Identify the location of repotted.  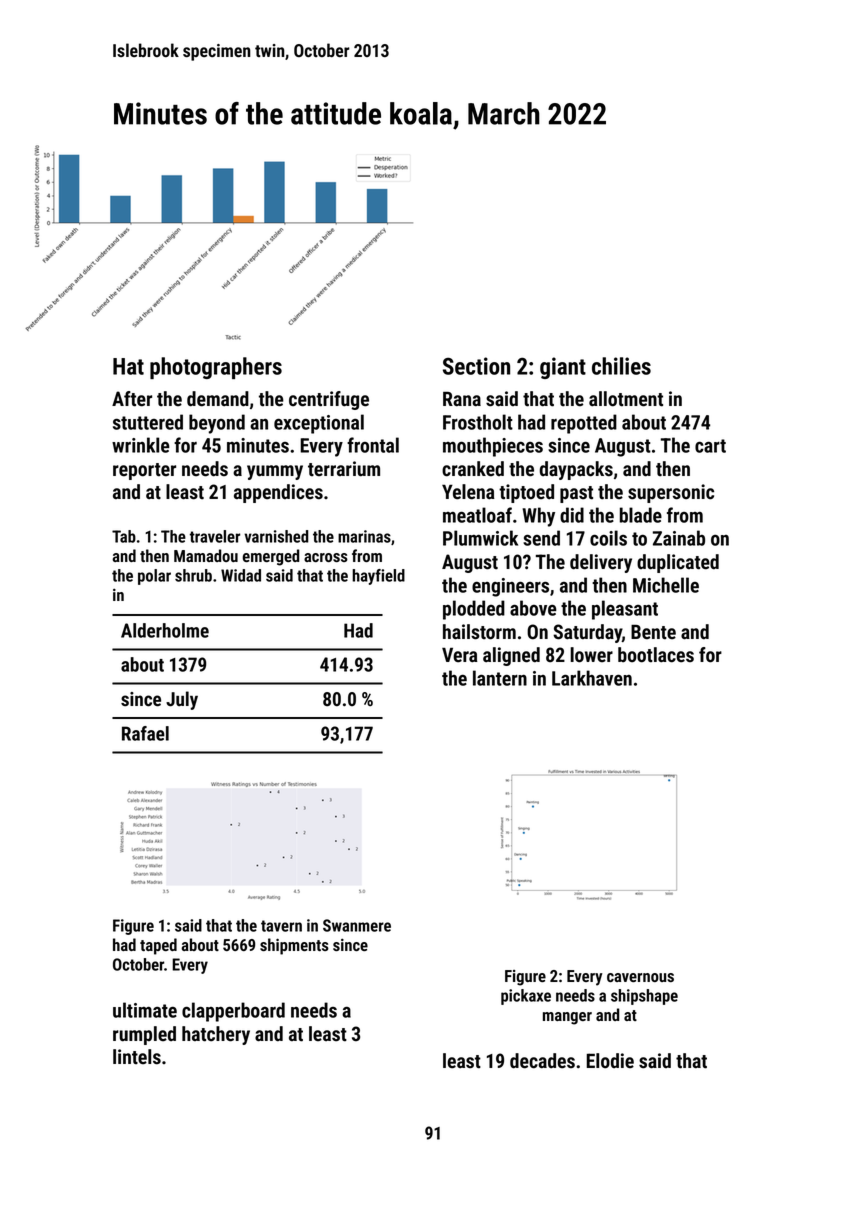
(584, 424).
